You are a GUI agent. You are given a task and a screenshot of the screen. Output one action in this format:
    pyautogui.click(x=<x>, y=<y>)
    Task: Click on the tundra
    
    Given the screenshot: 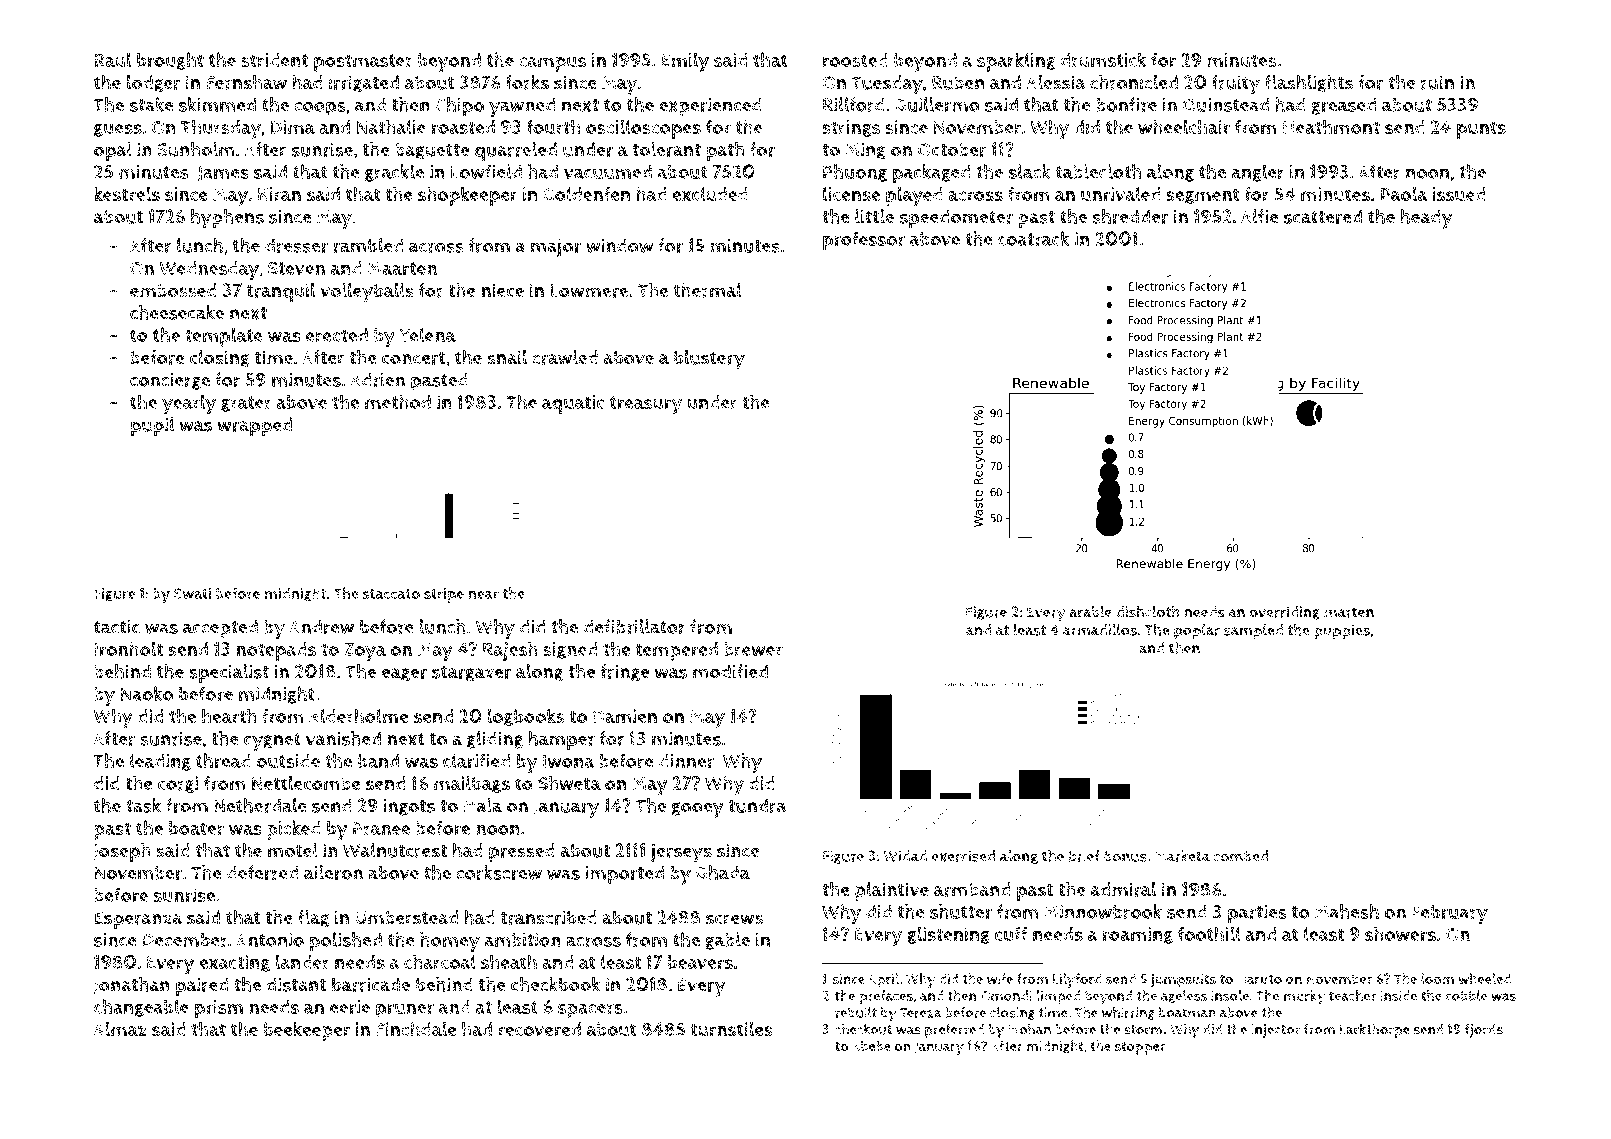 What is the action you would take?
    pyautogui.click(x=757, y=805)
